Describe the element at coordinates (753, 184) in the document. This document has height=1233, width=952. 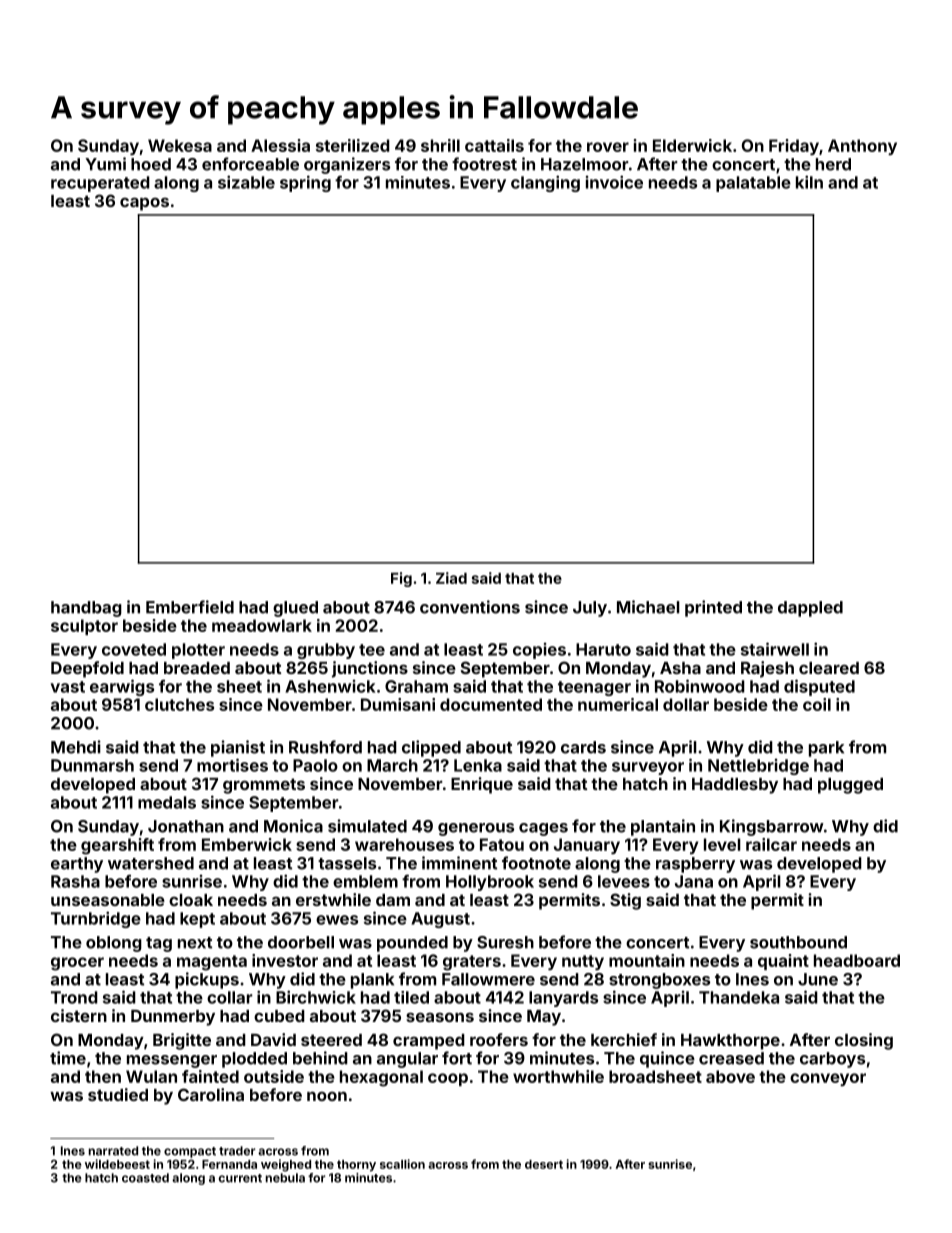
I see `palatable` at that location.
